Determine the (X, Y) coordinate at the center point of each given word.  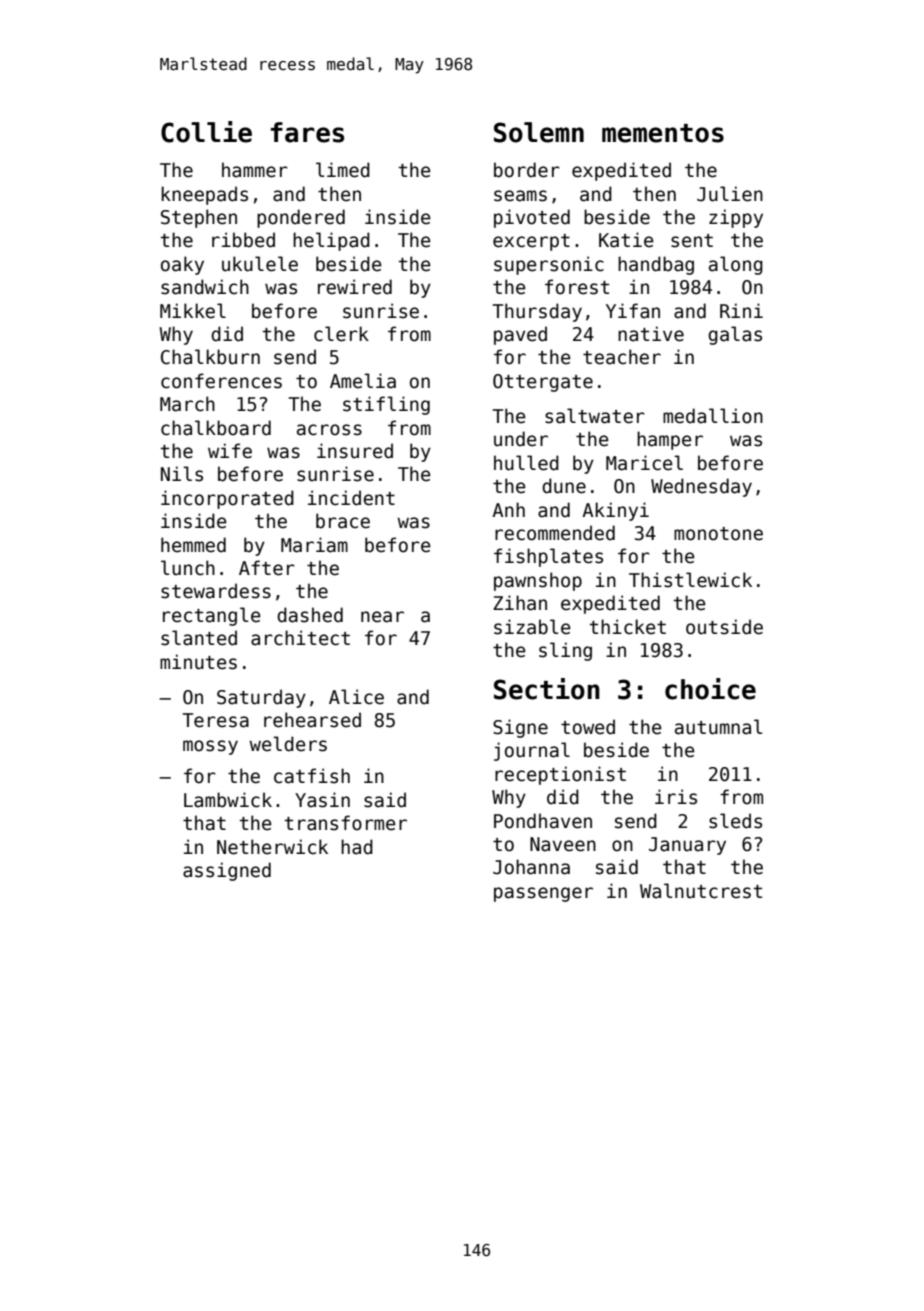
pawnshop (538, 581)
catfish (312, 776)
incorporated (227, 499)
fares (307, 132)
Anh (508, 509)
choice (710, 689)
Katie (626, 240)
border (527, 170)
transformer (346, 823)
